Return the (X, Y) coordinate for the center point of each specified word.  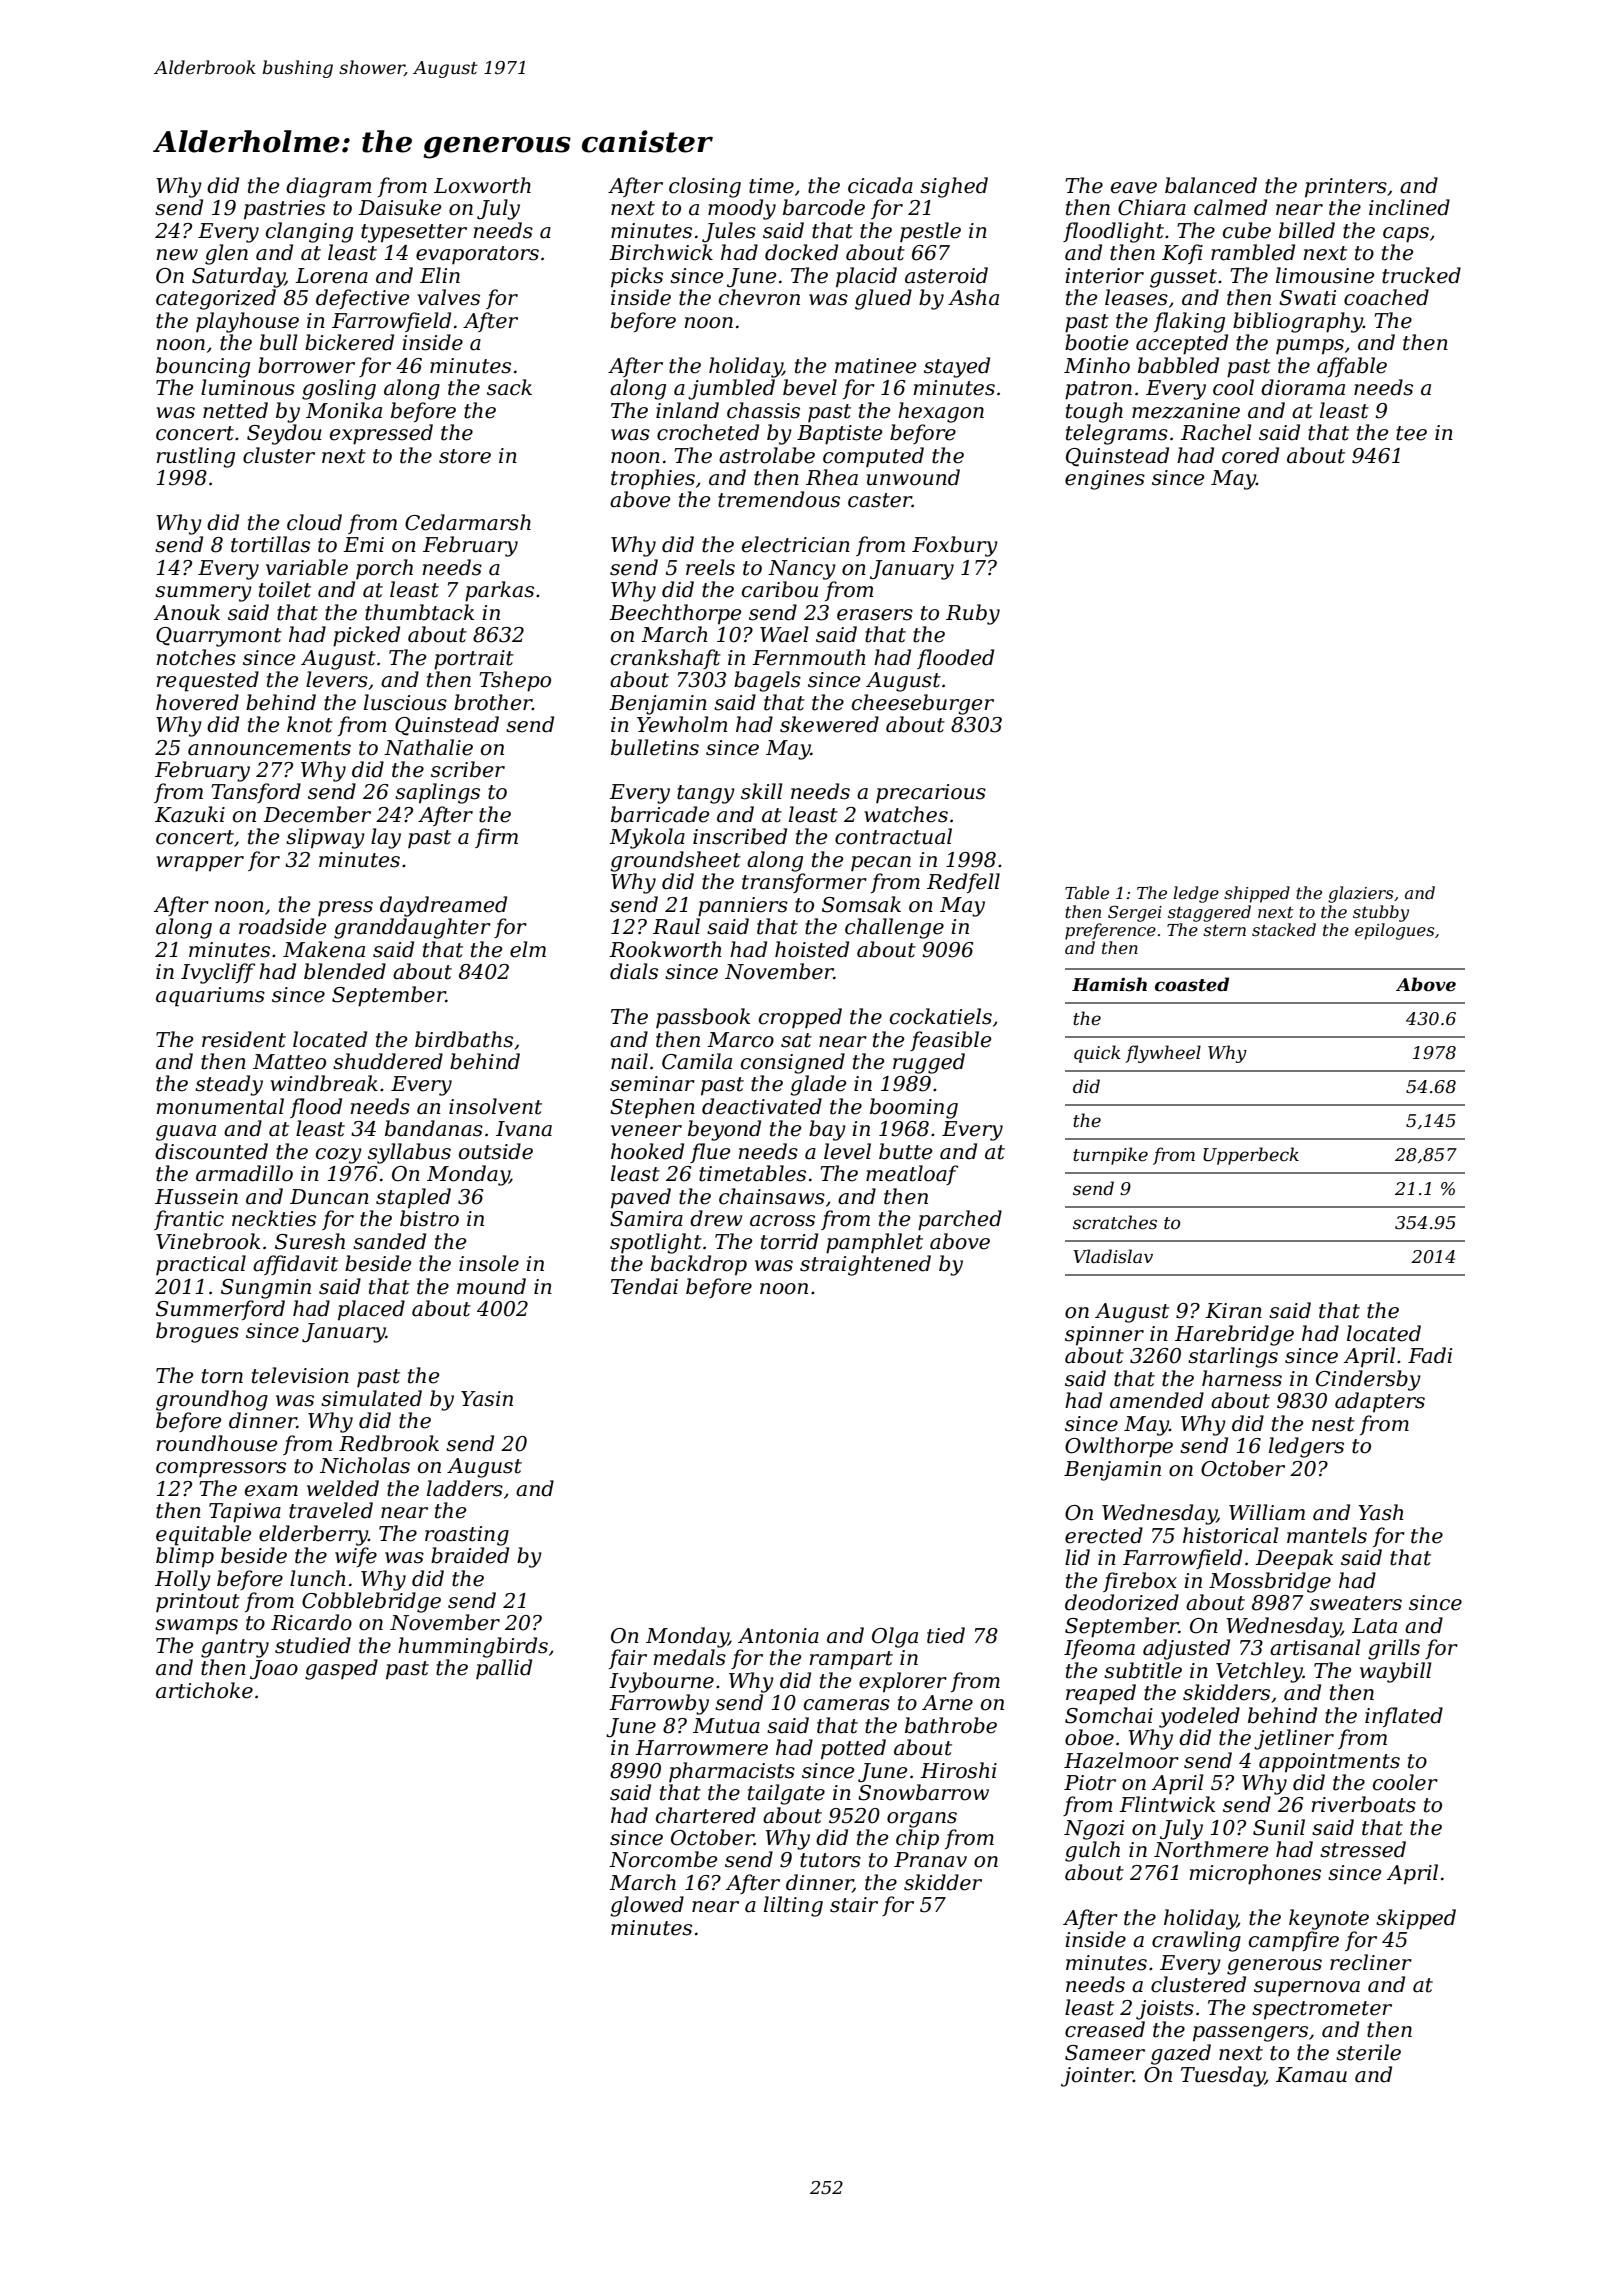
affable (1352, 367)
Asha (973, 297)
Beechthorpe (675, 614)
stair (854, 1905)
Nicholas (365, 1465)
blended (345, 971)
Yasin (487, 1399)
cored (1250, 455)
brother (493, 702)
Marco (740, 1040)
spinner (1104, 1336)
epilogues (1394, 931)
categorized (216, 299)
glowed (647, 1906)
